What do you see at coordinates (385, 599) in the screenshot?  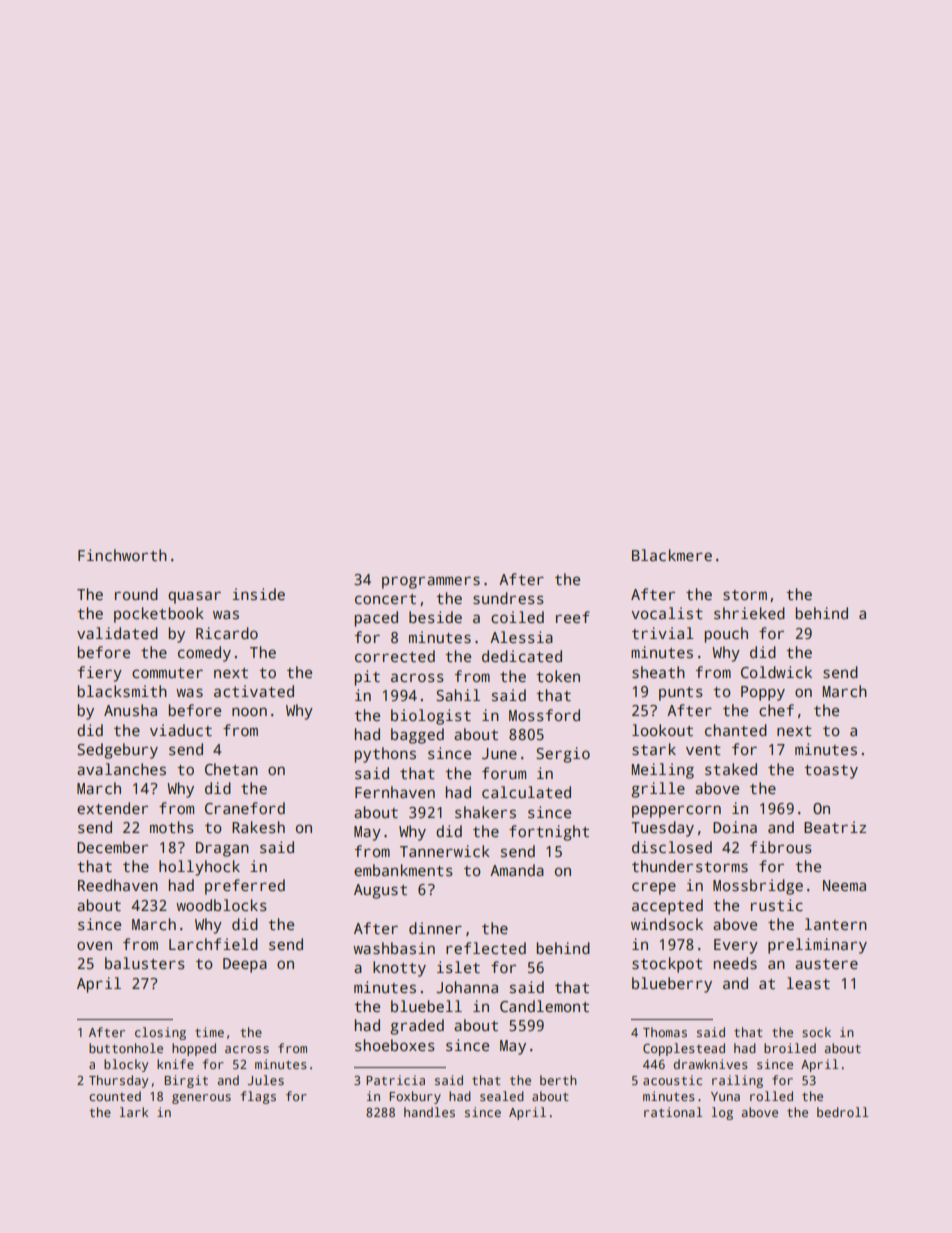 I see `concert` at bounding box center [385, 599].
